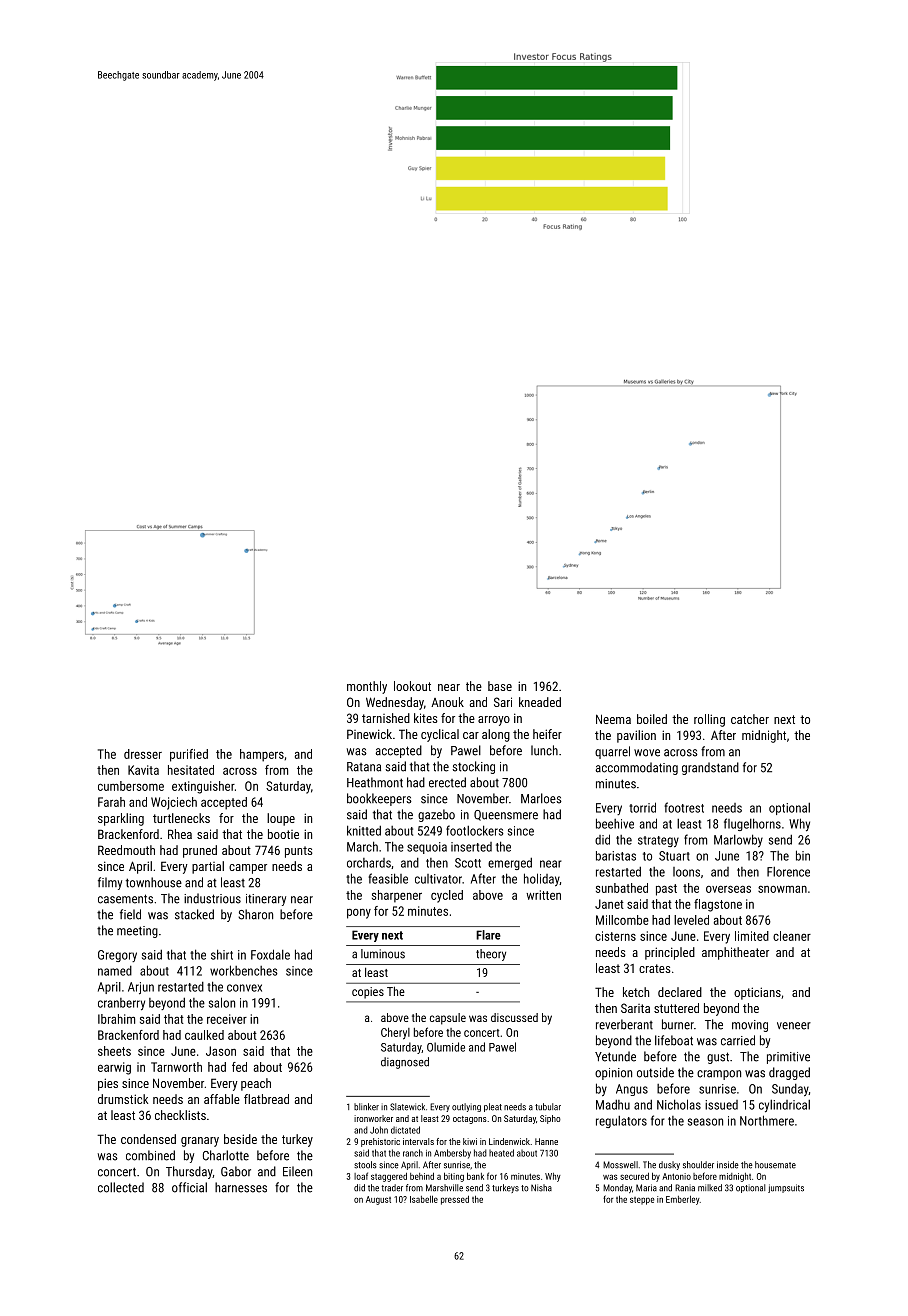  What do you see at coordinates (757, 993) in the page?
I see `opticians` at bounding box center [757, 993].
